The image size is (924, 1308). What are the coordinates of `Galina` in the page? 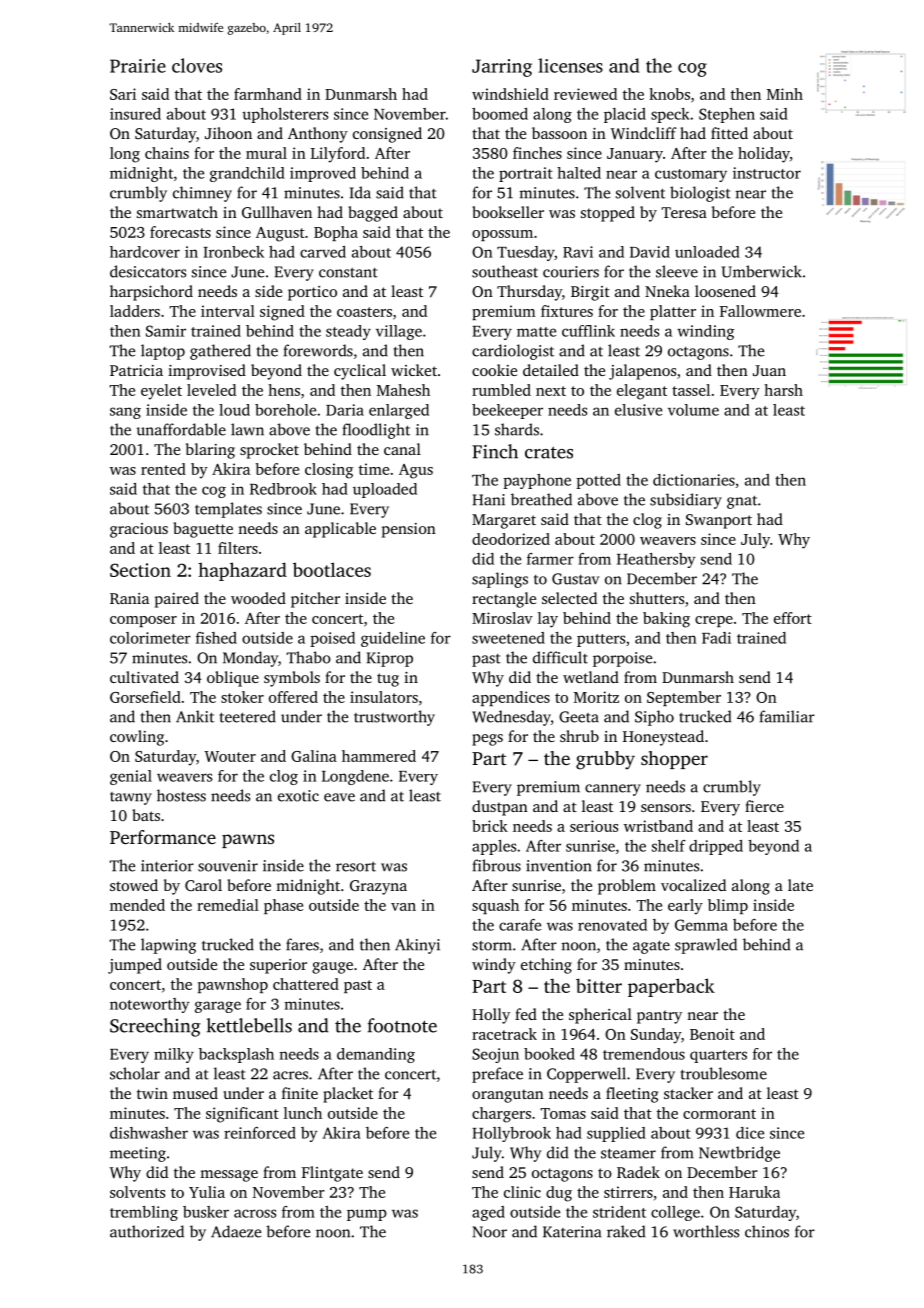 It's located at (314, 756).
